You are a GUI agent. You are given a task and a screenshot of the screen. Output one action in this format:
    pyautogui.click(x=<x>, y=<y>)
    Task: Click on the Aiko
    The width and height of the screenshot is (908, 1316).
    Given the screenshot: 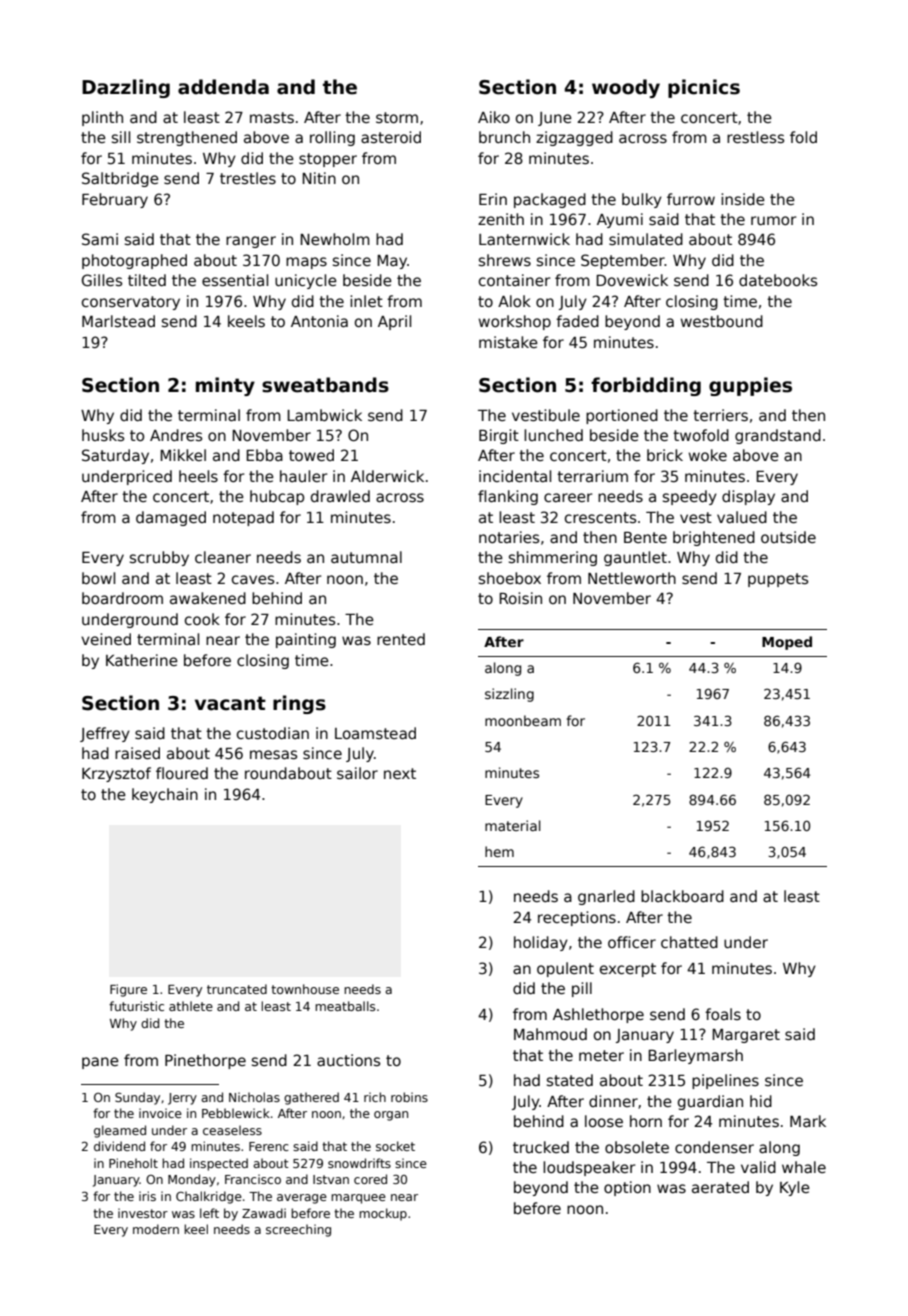 What is the action you would take?
    pyautogui.click(x=494, y=117)
